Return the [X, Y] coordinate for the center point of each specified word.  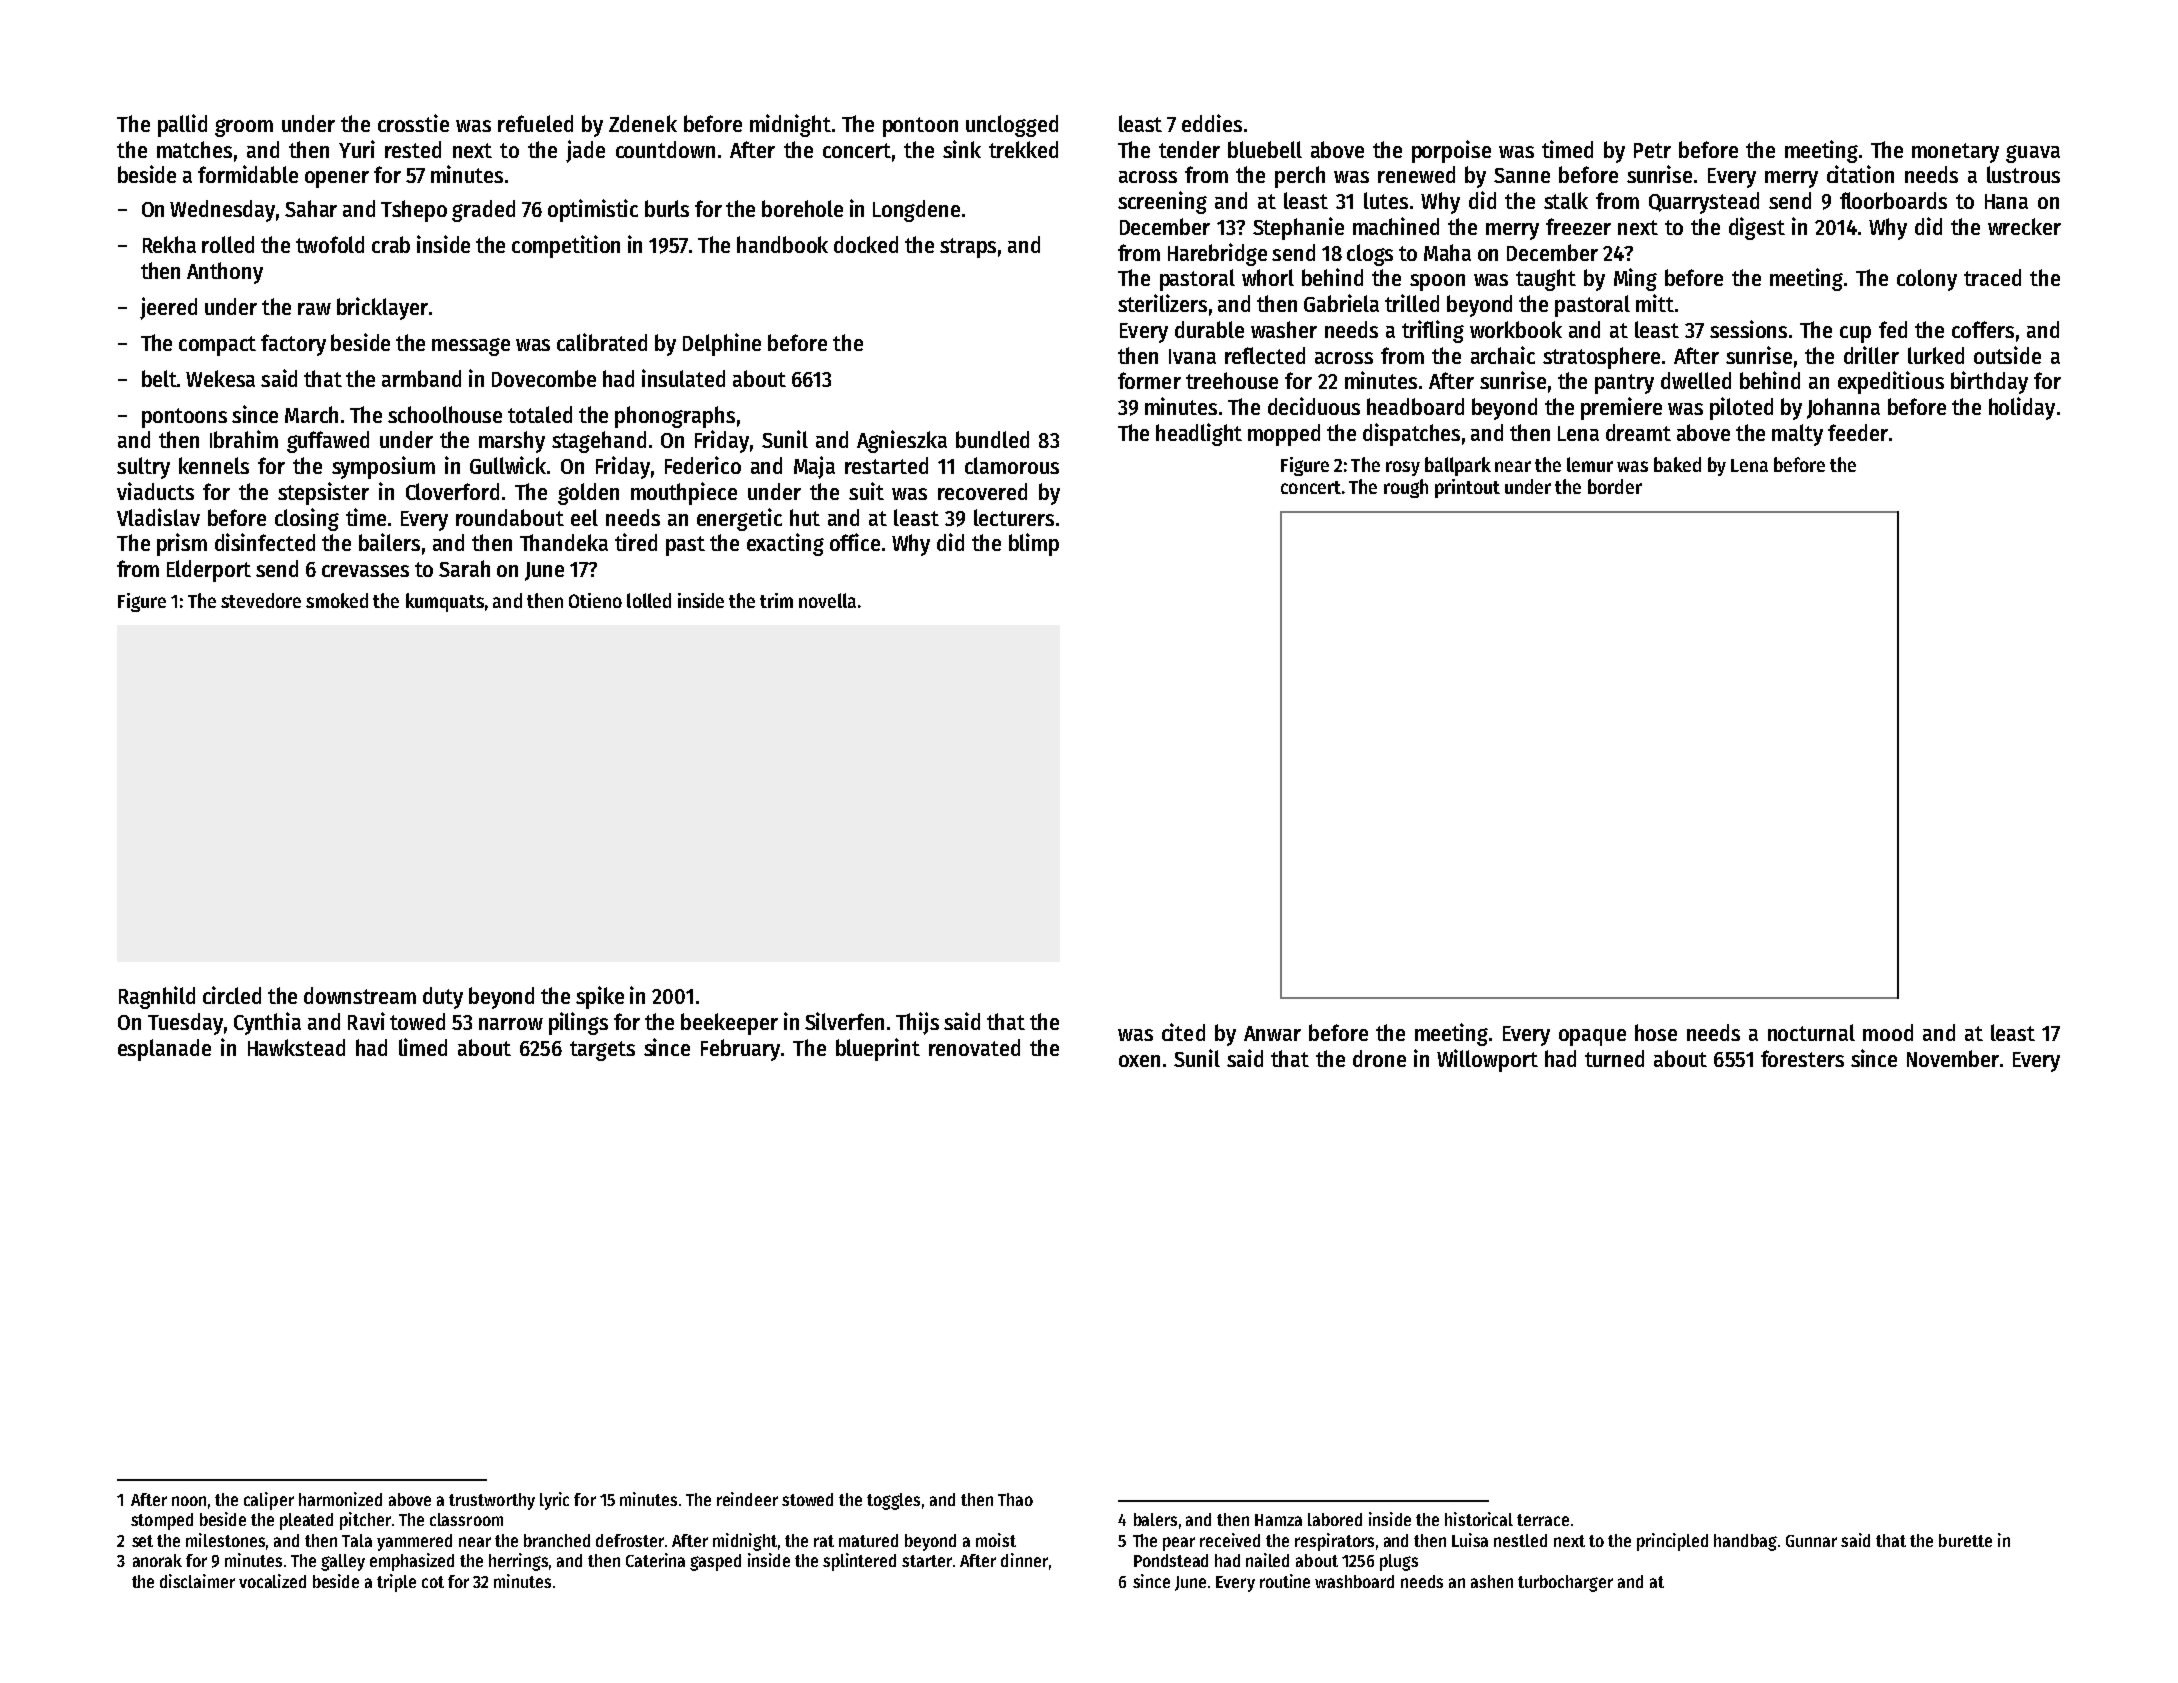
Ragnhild [157, 997]
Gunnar [1811, 1541]
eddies [1212, 123]
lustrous [2023, 174]
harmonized [340, 1499]
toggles [893, 1501]
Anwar [1272, 1033]
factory [293, 345]
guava [2033, 154]
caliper [269, 1501]
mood [1888, 1032]
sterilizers [1162, 303]
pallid [182, 125]
